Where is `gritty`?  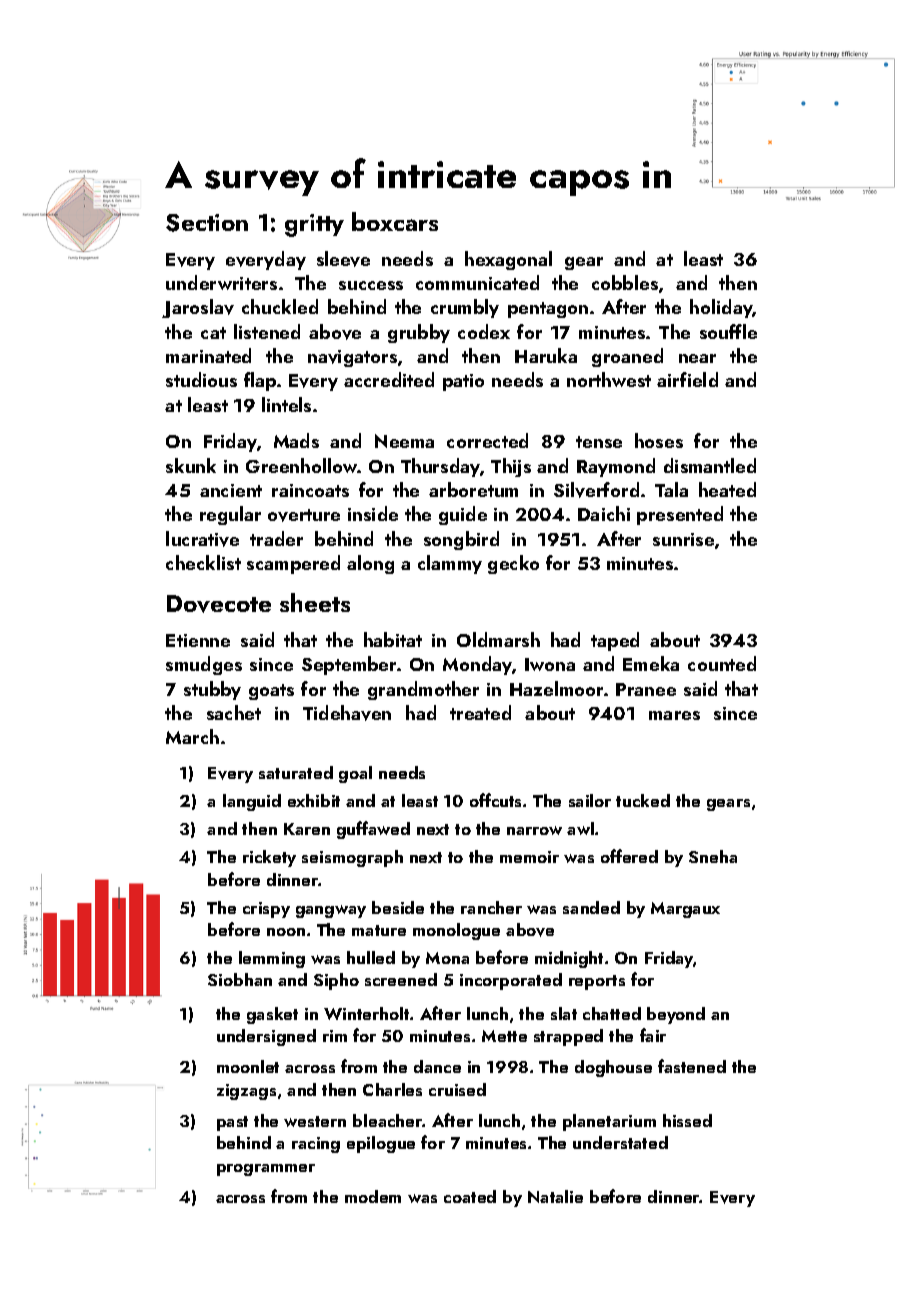
gritty is located at coordinates (314, 225).
